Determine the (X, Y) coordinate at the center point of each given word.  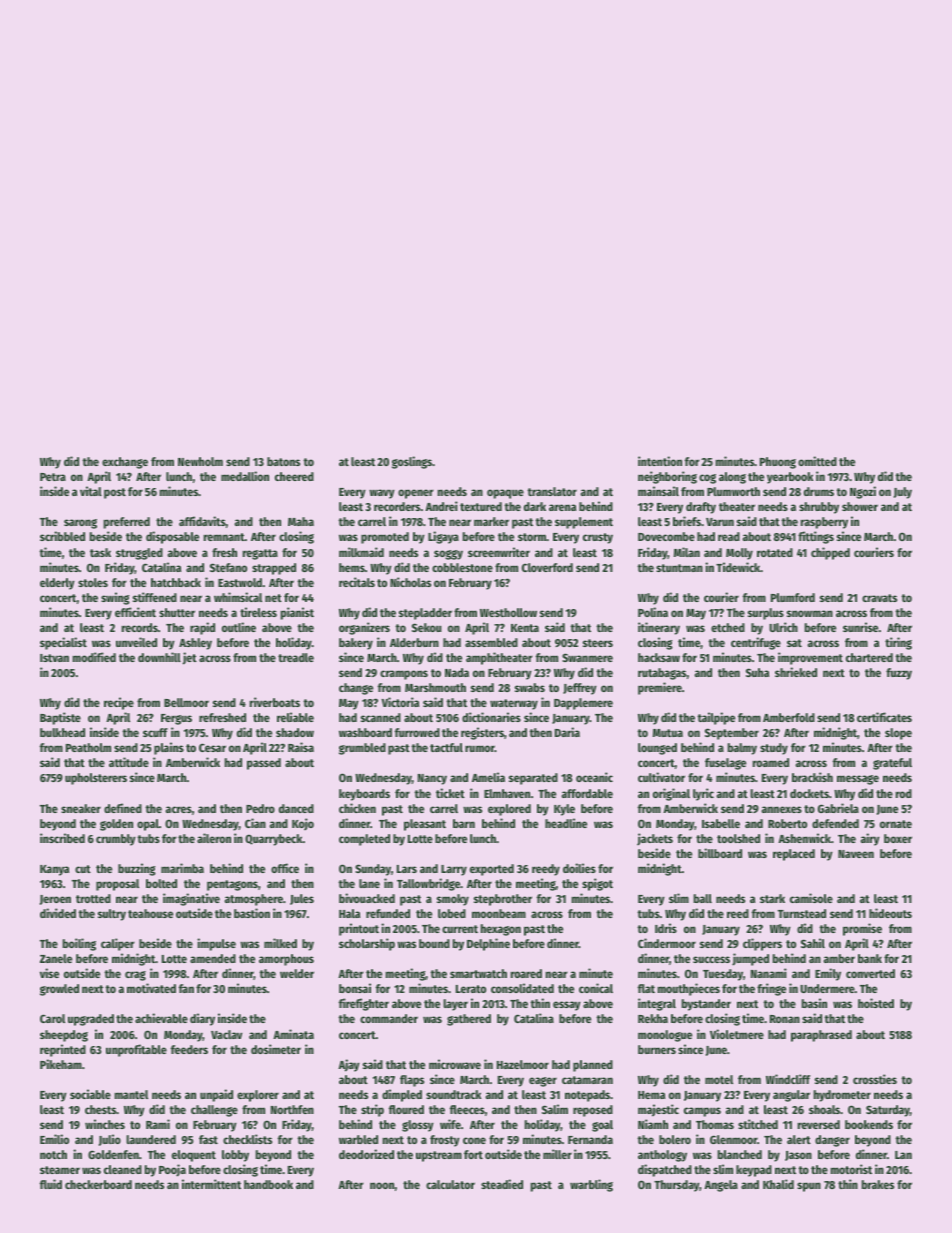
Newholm (200, 461)
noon (382, 1185)
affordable (587, 793)
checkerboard (98, 1184)
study (774, 749)
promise (862, 929)
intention (660, 461)
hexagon (500, 930)
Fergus (176, 719)
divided (58, 913)
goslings (412, 462)
